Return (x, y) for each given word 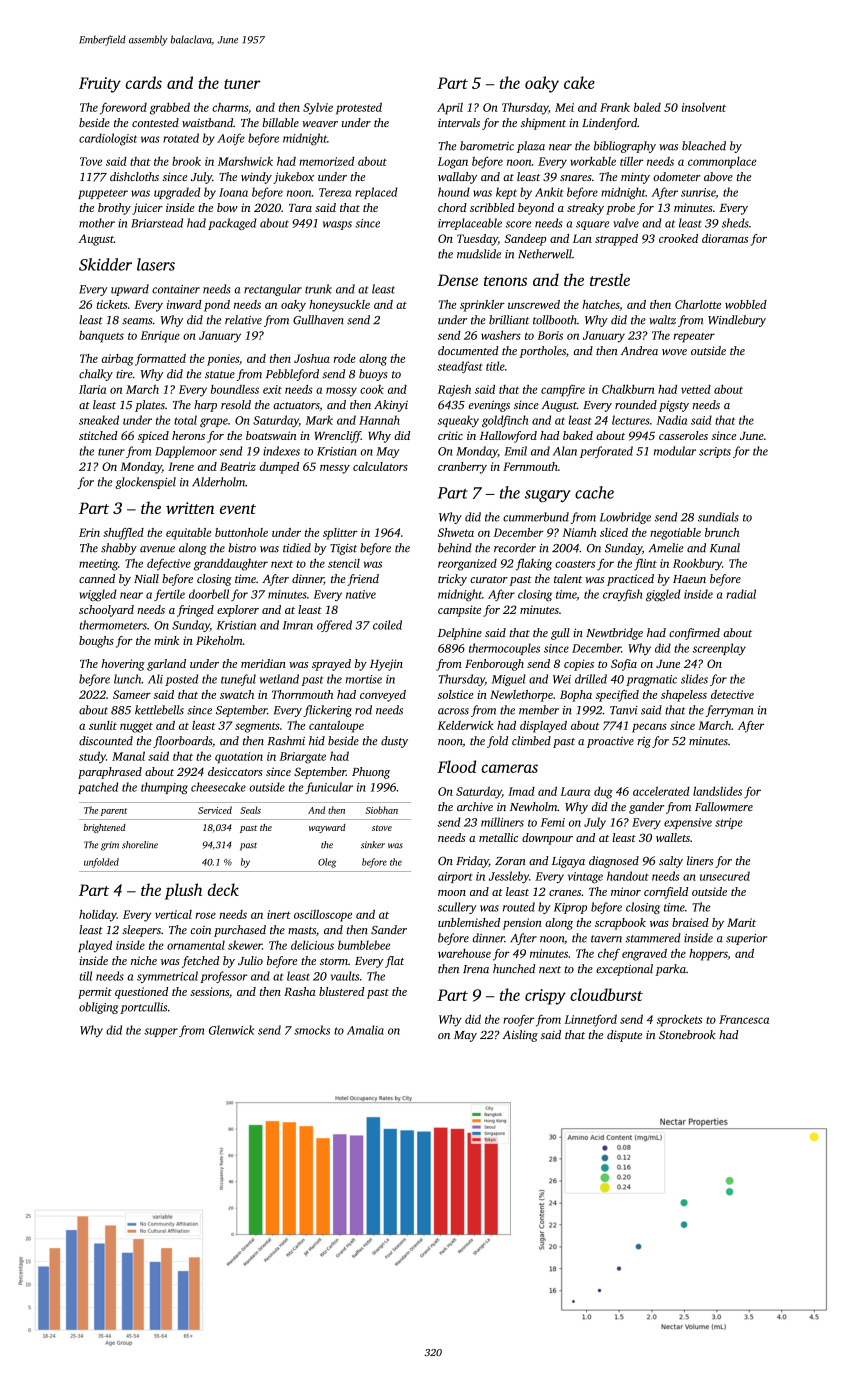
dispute (624, 1036)
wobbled (746, 304)
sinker (373, 845)
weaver (320, 124)
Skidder (105, 264)
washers (501, 335)
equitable (188, 534)
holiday (98, 916)
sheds (735, 223)
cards (143, 82)
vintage (585, 878)
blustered (342, 991)
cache (594, 492)
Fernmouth (530, 466)
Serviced (215, 810)
